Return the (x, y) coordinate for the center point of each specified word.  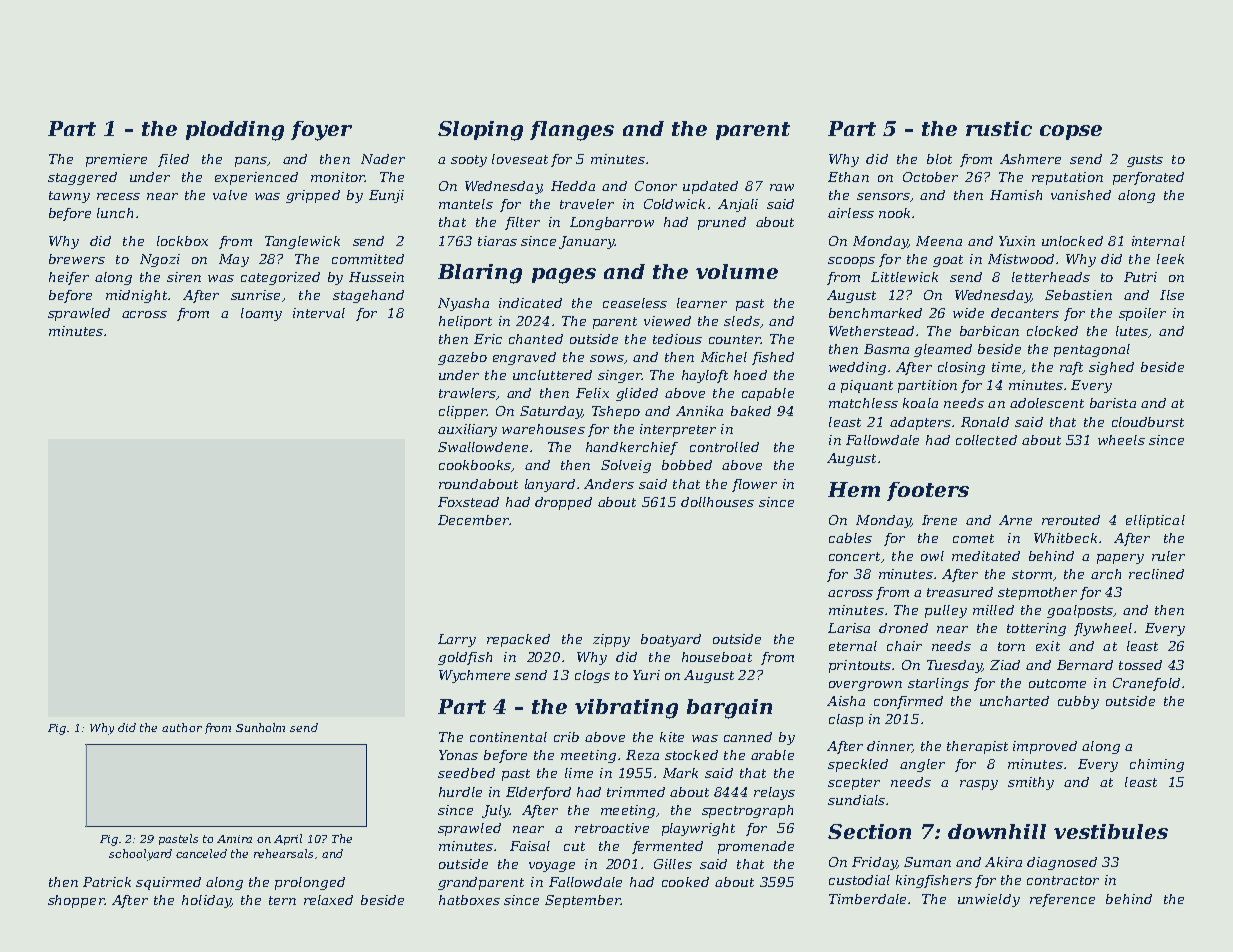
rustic (999, 128)
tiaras (497, 241)
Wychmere (474, 676)
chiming (1157, 765)
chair (904, 646)
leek (1170, 259)
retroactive (612, 828)
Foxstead (468, 502)
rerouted (1071, 520)
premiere (116, 160)
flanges (572, 131)
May (234, 260)
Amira (234, 839)
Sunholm (260, 727)
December (473, 520)
